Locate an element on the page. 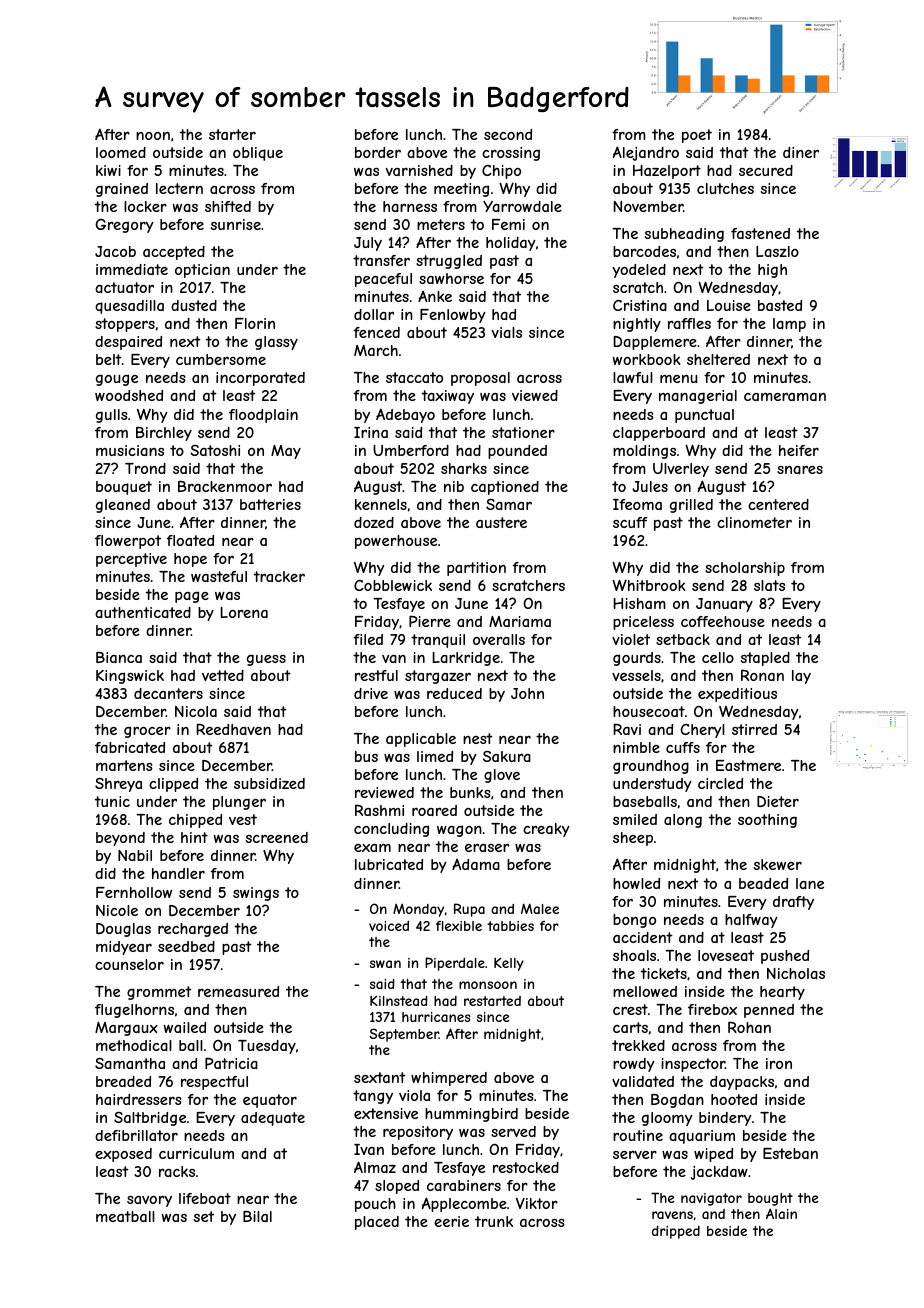 The image size is (924, 1308). holiday is located at coordinates (511, 244).
